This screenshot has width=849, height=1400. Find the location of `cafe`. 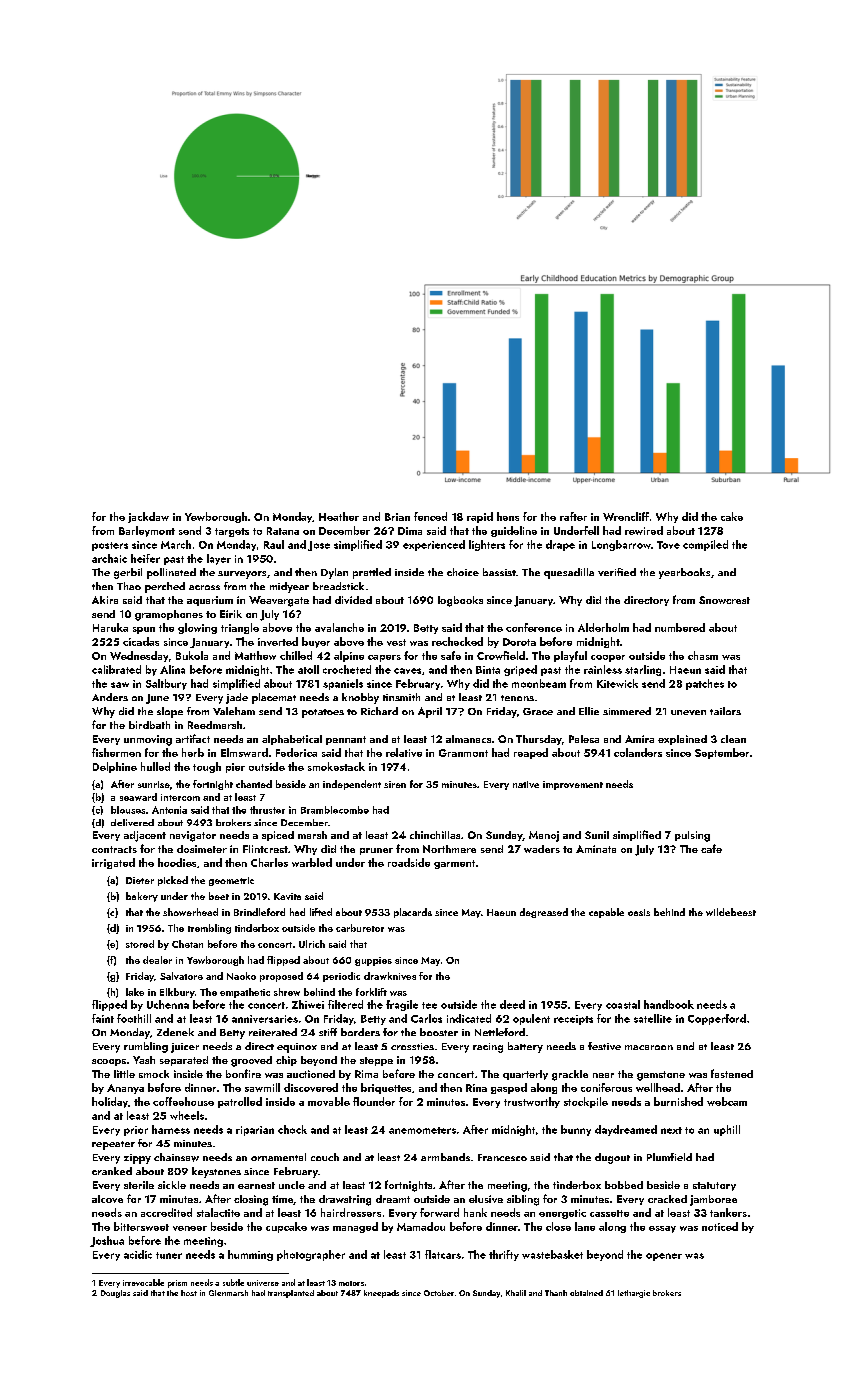

cafe is located at coordinates (711, 848).
